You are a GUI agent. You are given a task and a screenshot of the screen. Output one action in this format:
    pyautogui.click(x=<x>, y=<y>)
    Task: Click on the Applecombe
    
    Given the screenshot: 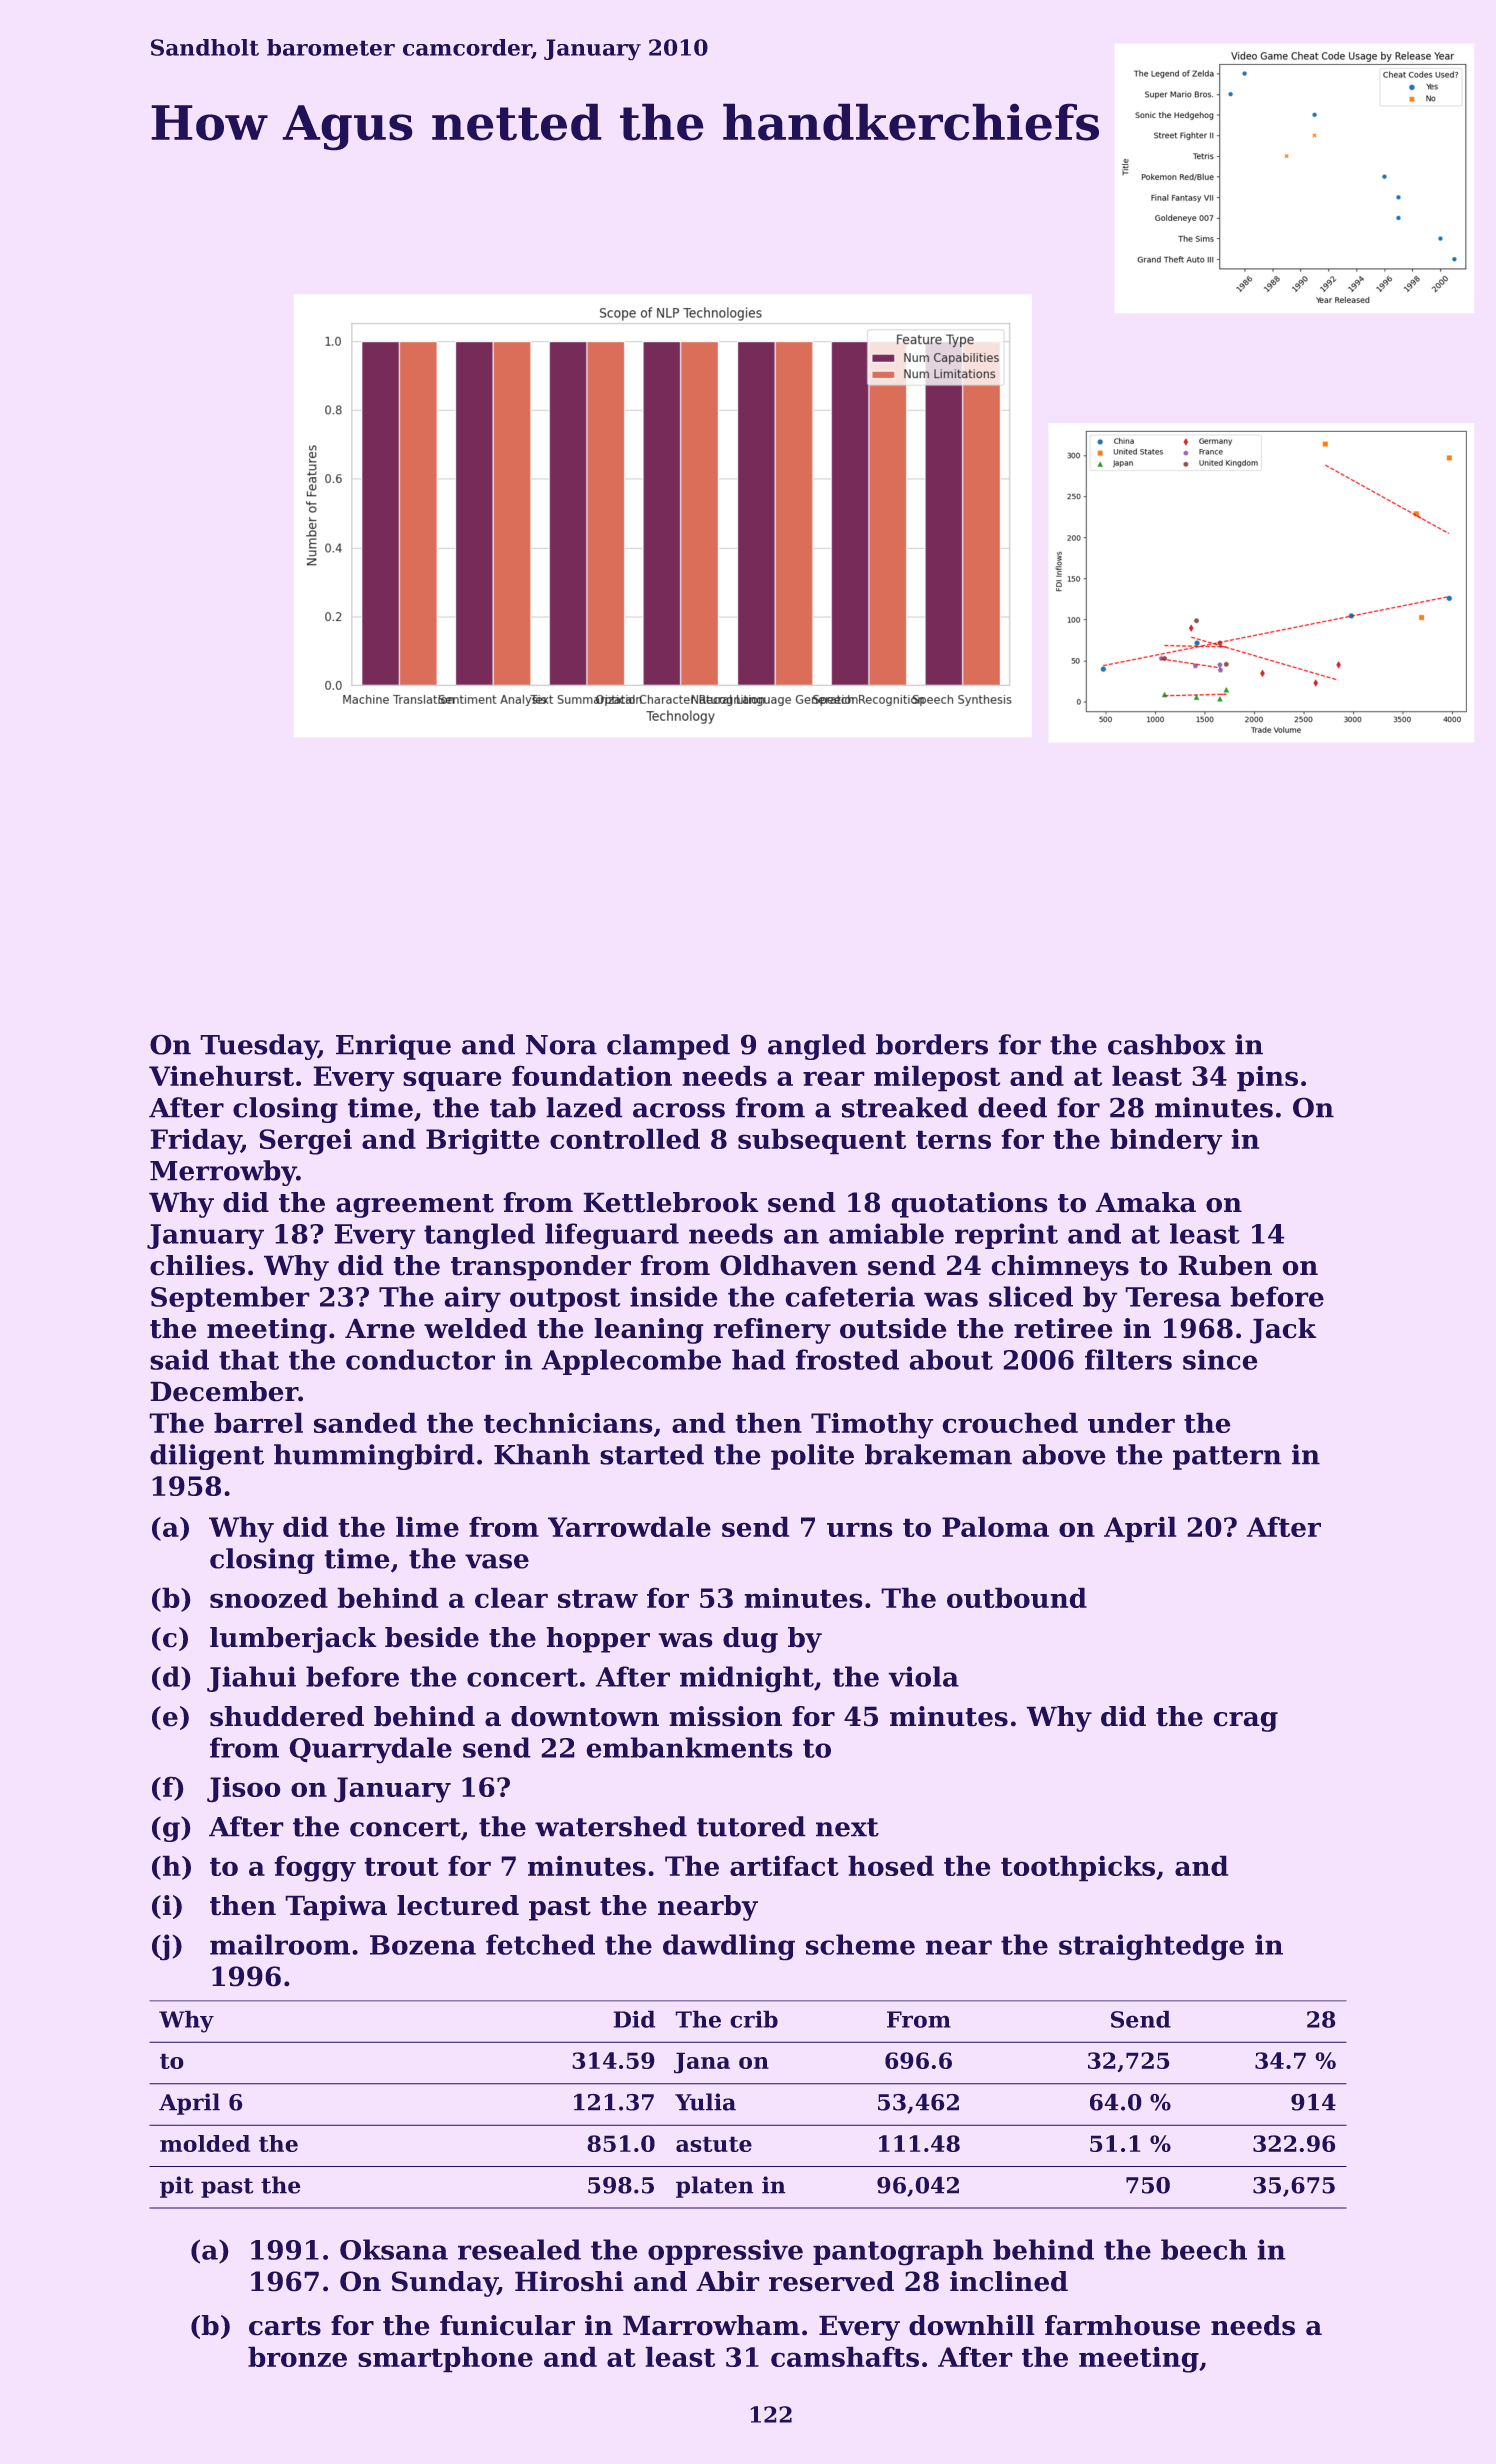 What is the action you would take?
    pyautogui.click(x=631, y=1362)
